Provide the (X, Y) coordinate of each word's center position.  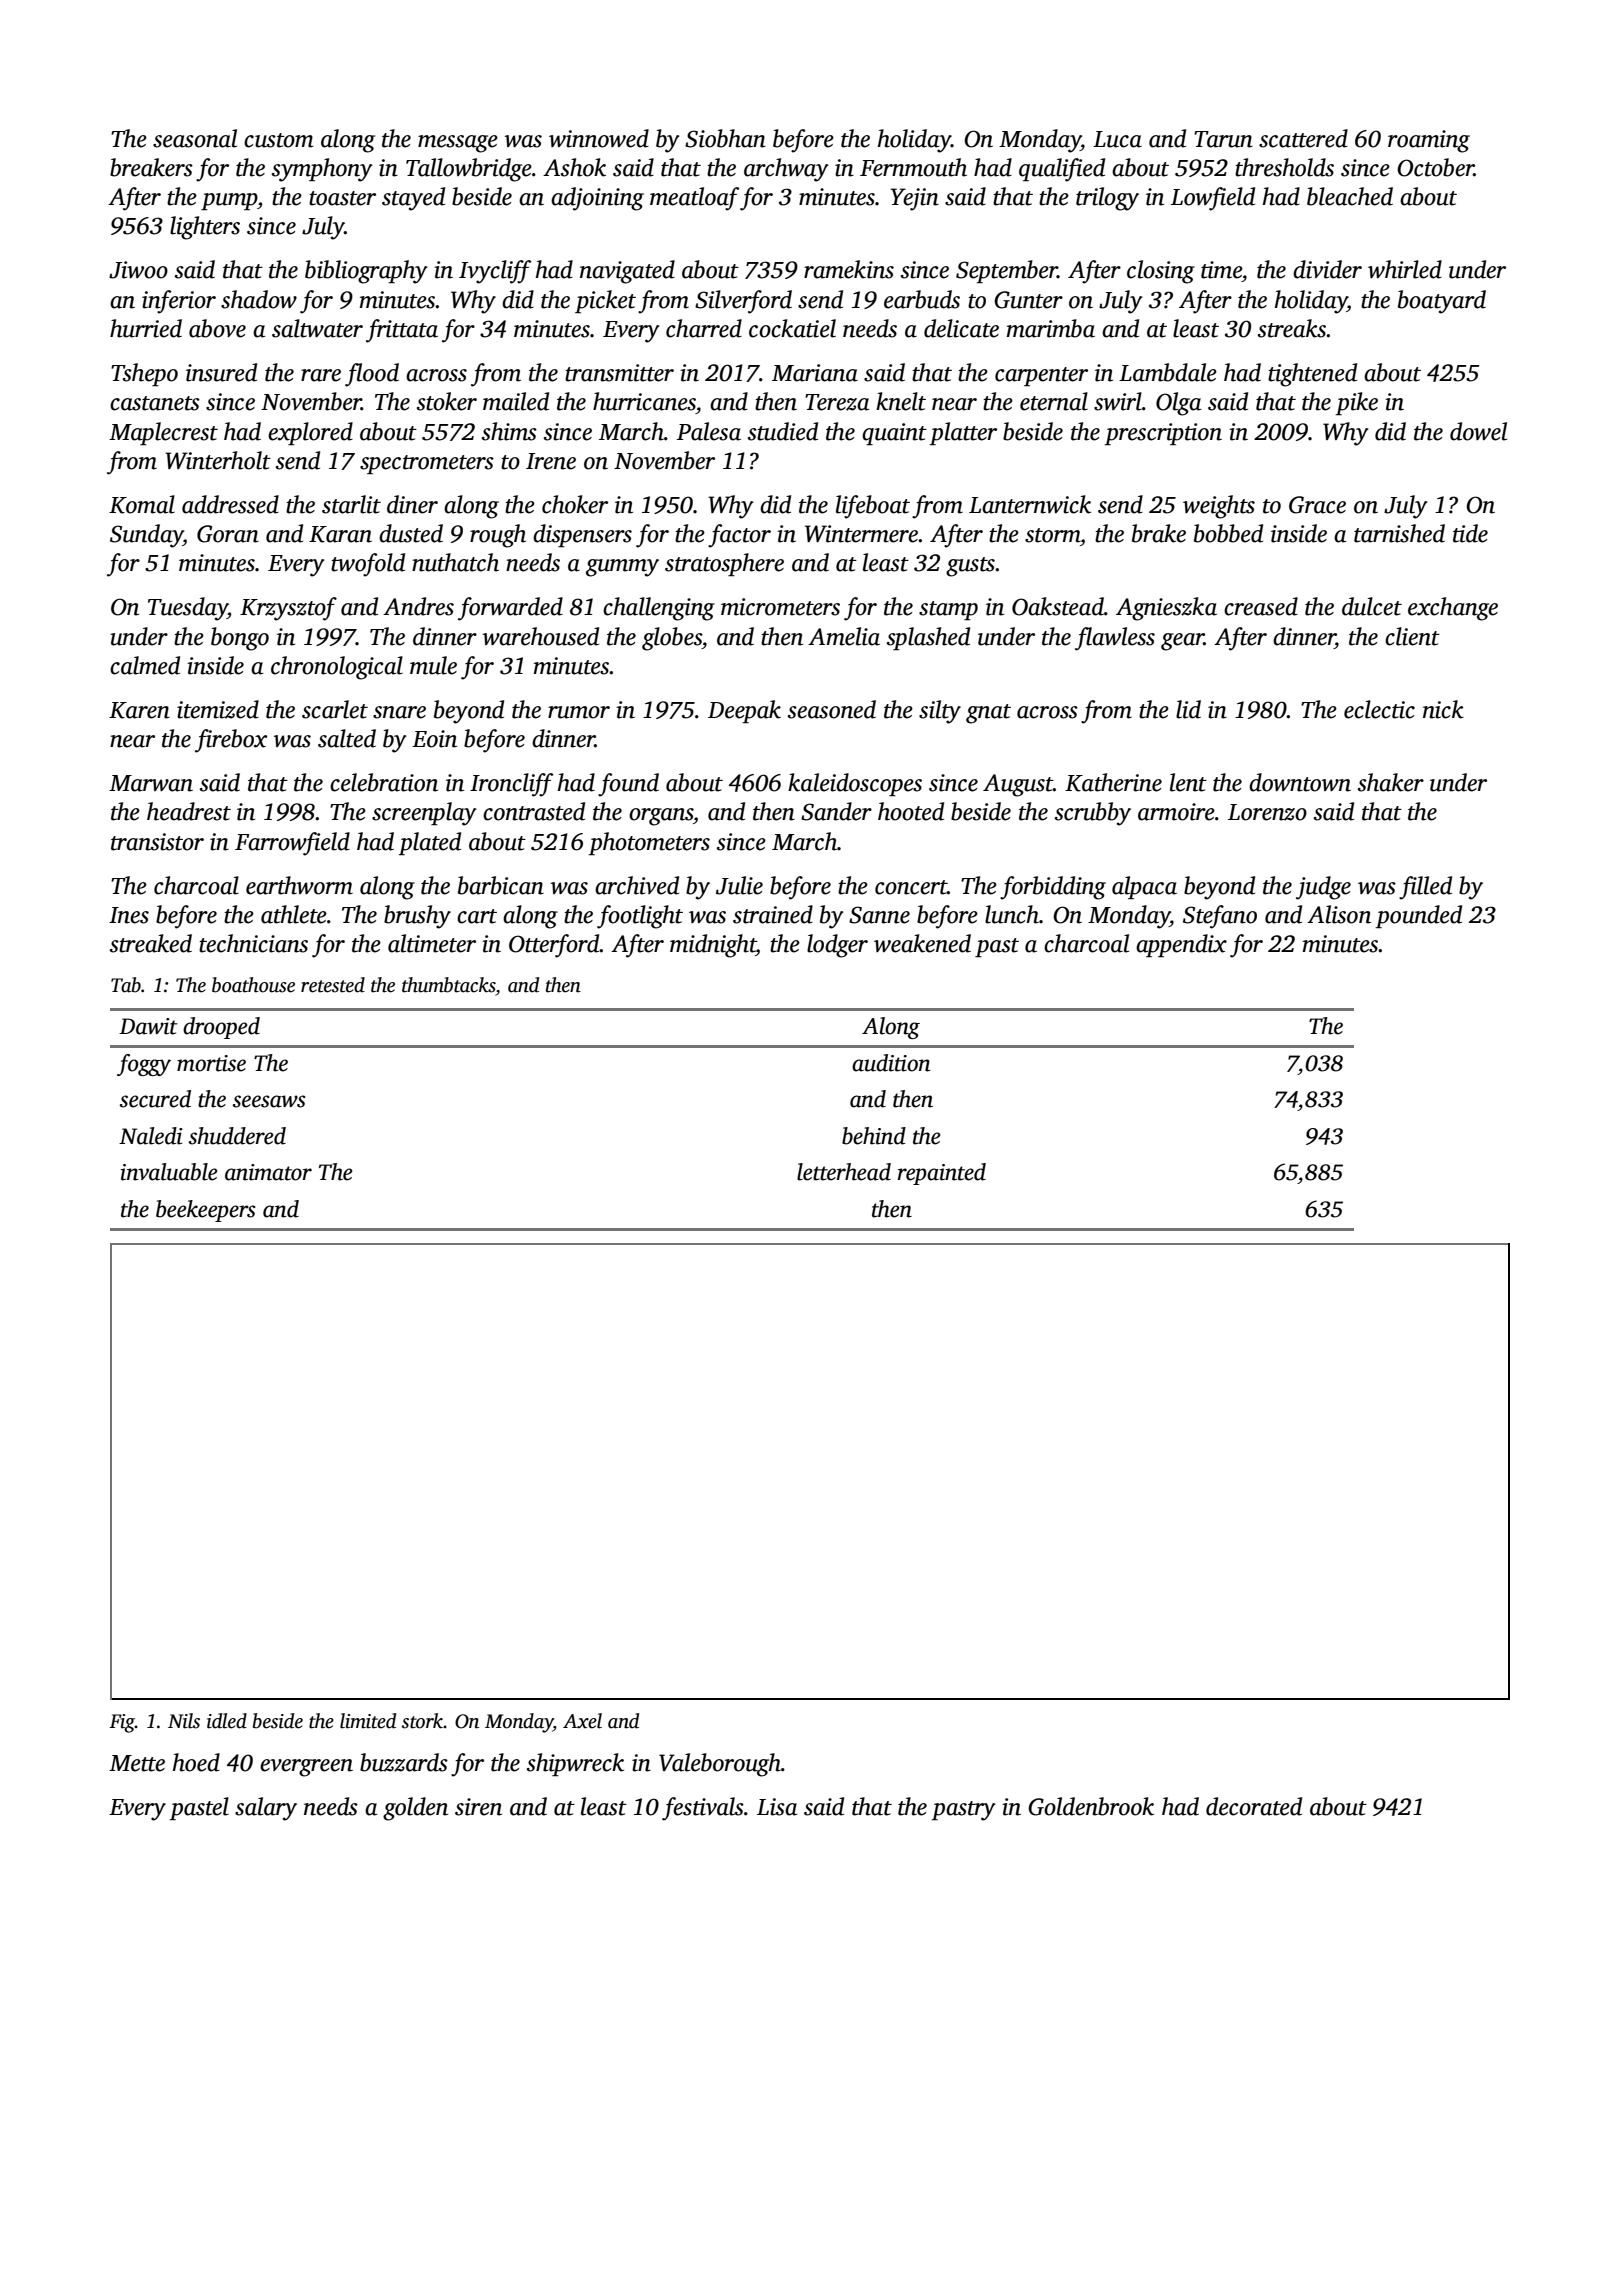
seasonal (195, 138)
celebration (384, 782)
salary (266, 1809)
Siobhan (725, 138)
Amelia (844, 636)
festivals (703, 1809)
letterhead (844, 1172)
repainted (942, 1174)
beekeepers (206, 1211)
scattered (1303, 138)
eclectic (1379, 709)
